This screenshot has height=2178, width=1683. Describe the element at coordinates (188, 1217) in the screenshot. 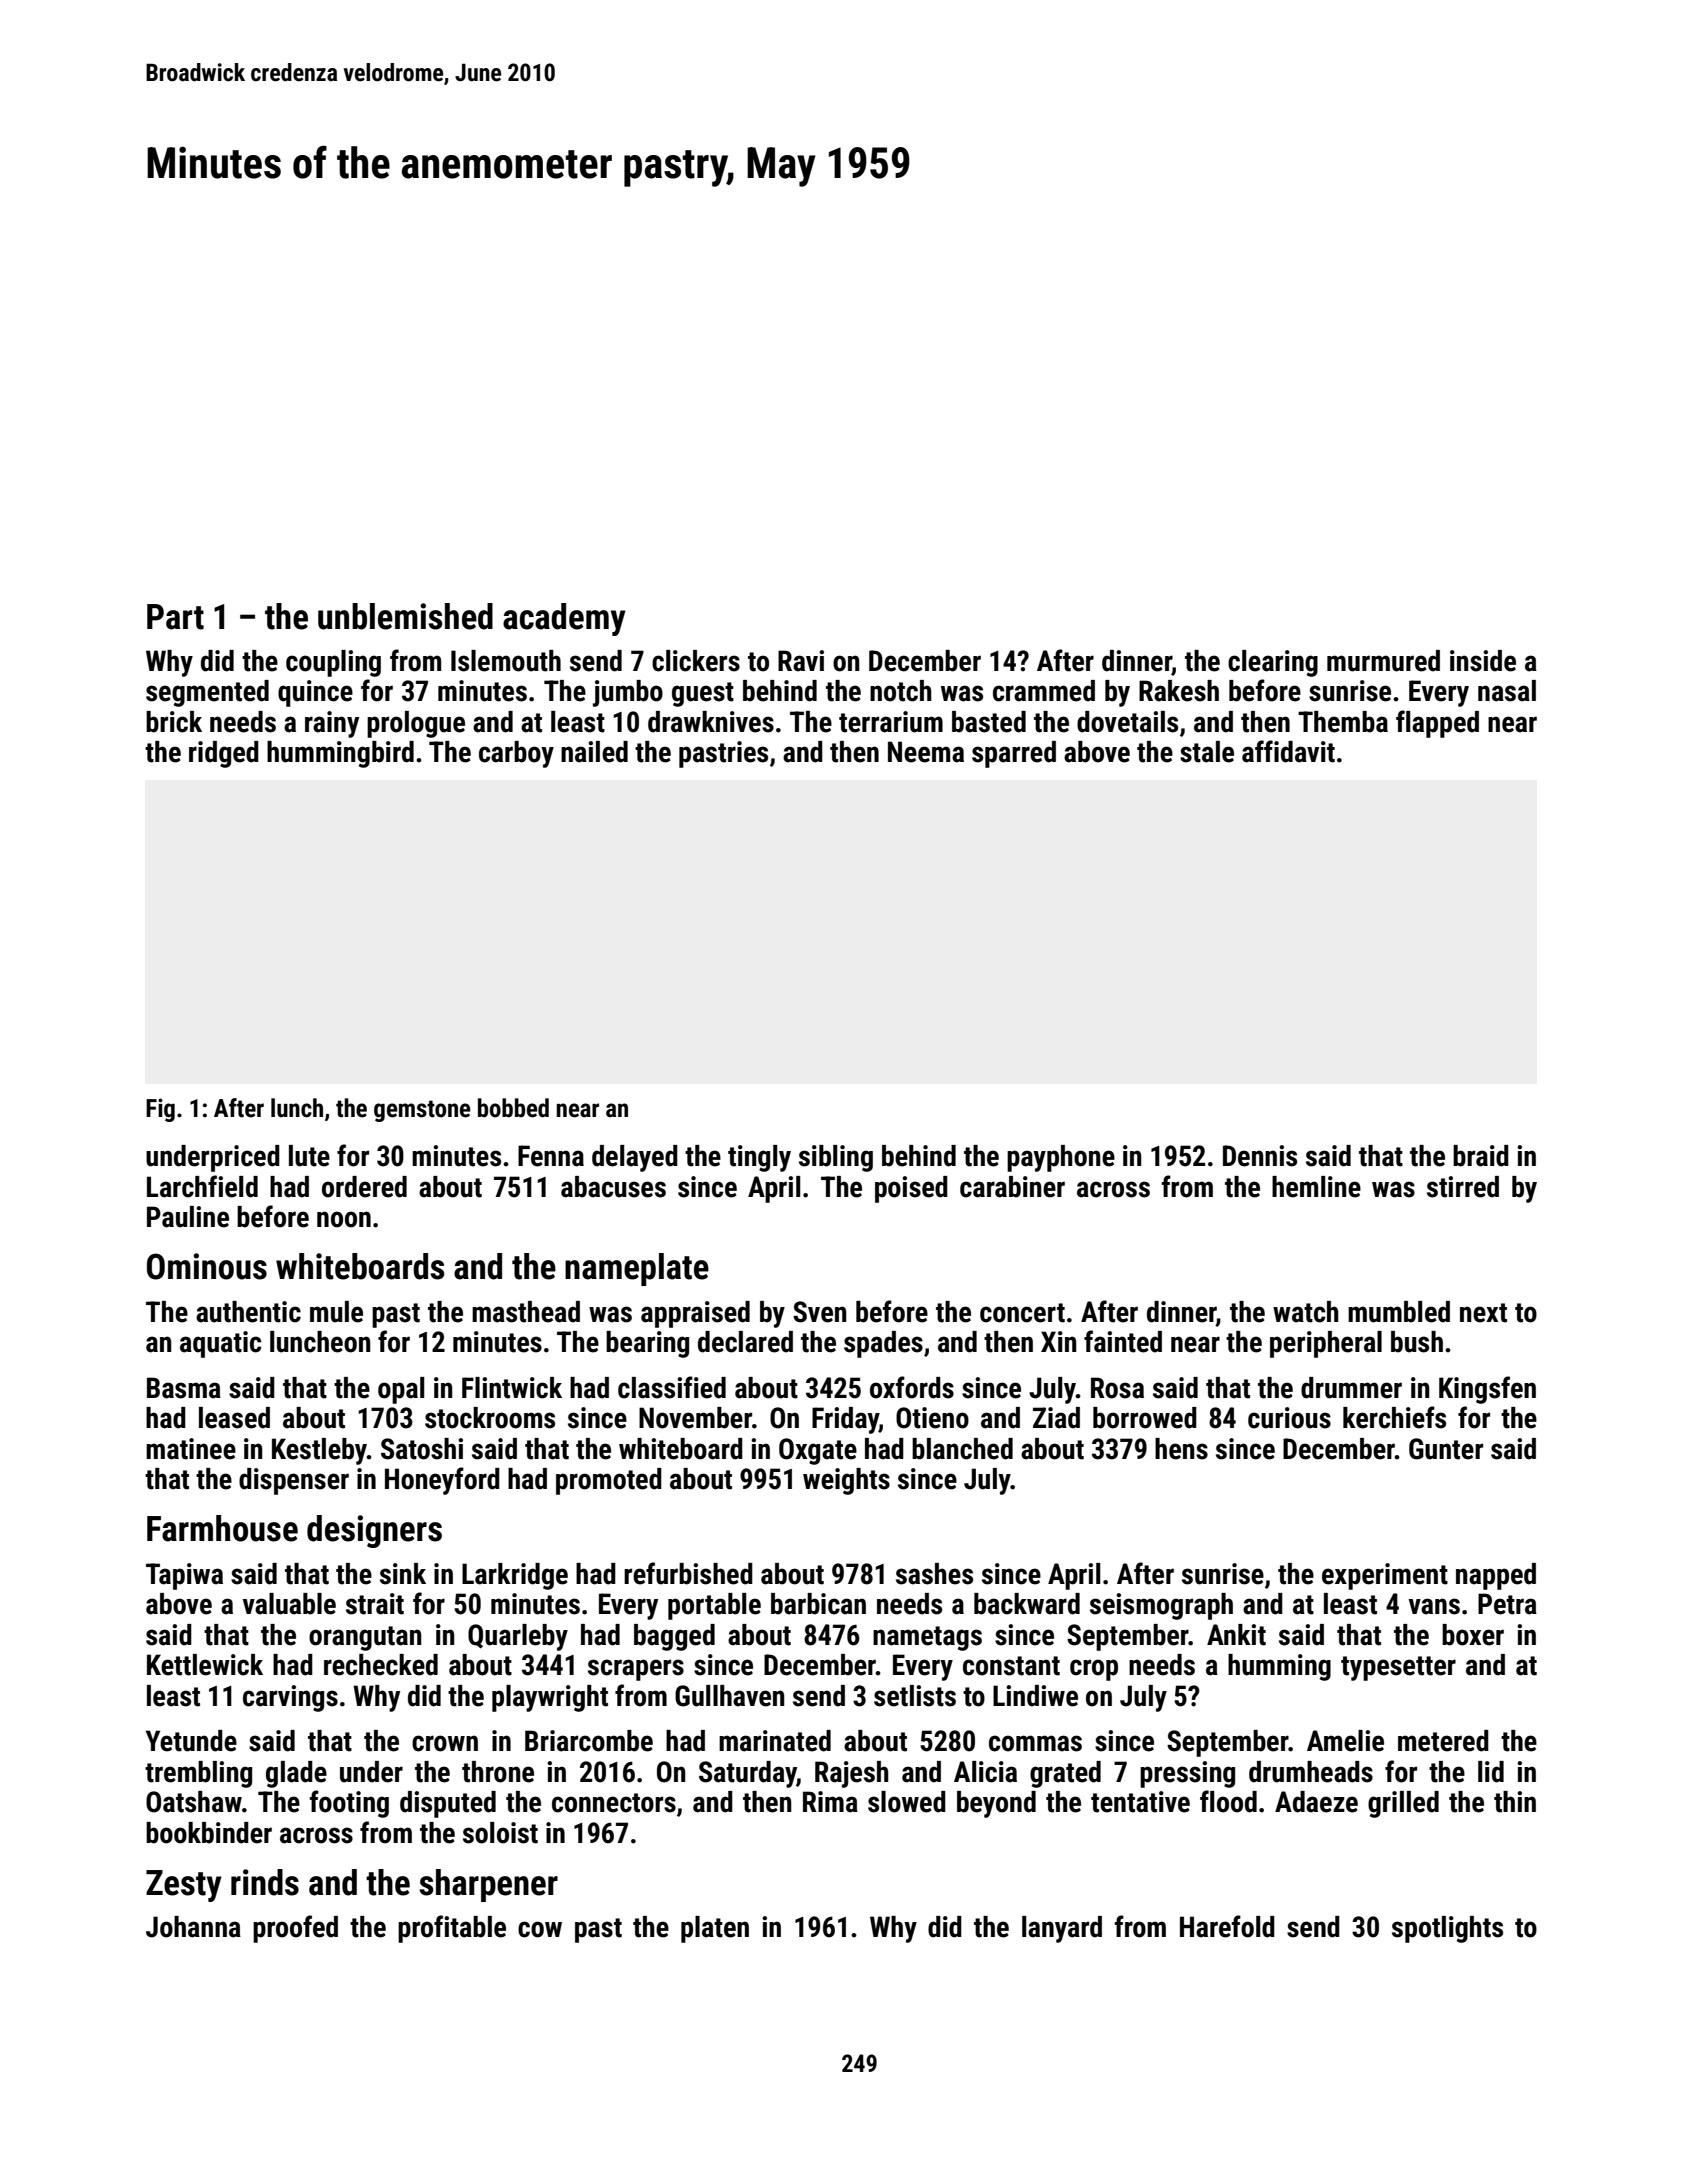

I see `Pauline` at that location.
